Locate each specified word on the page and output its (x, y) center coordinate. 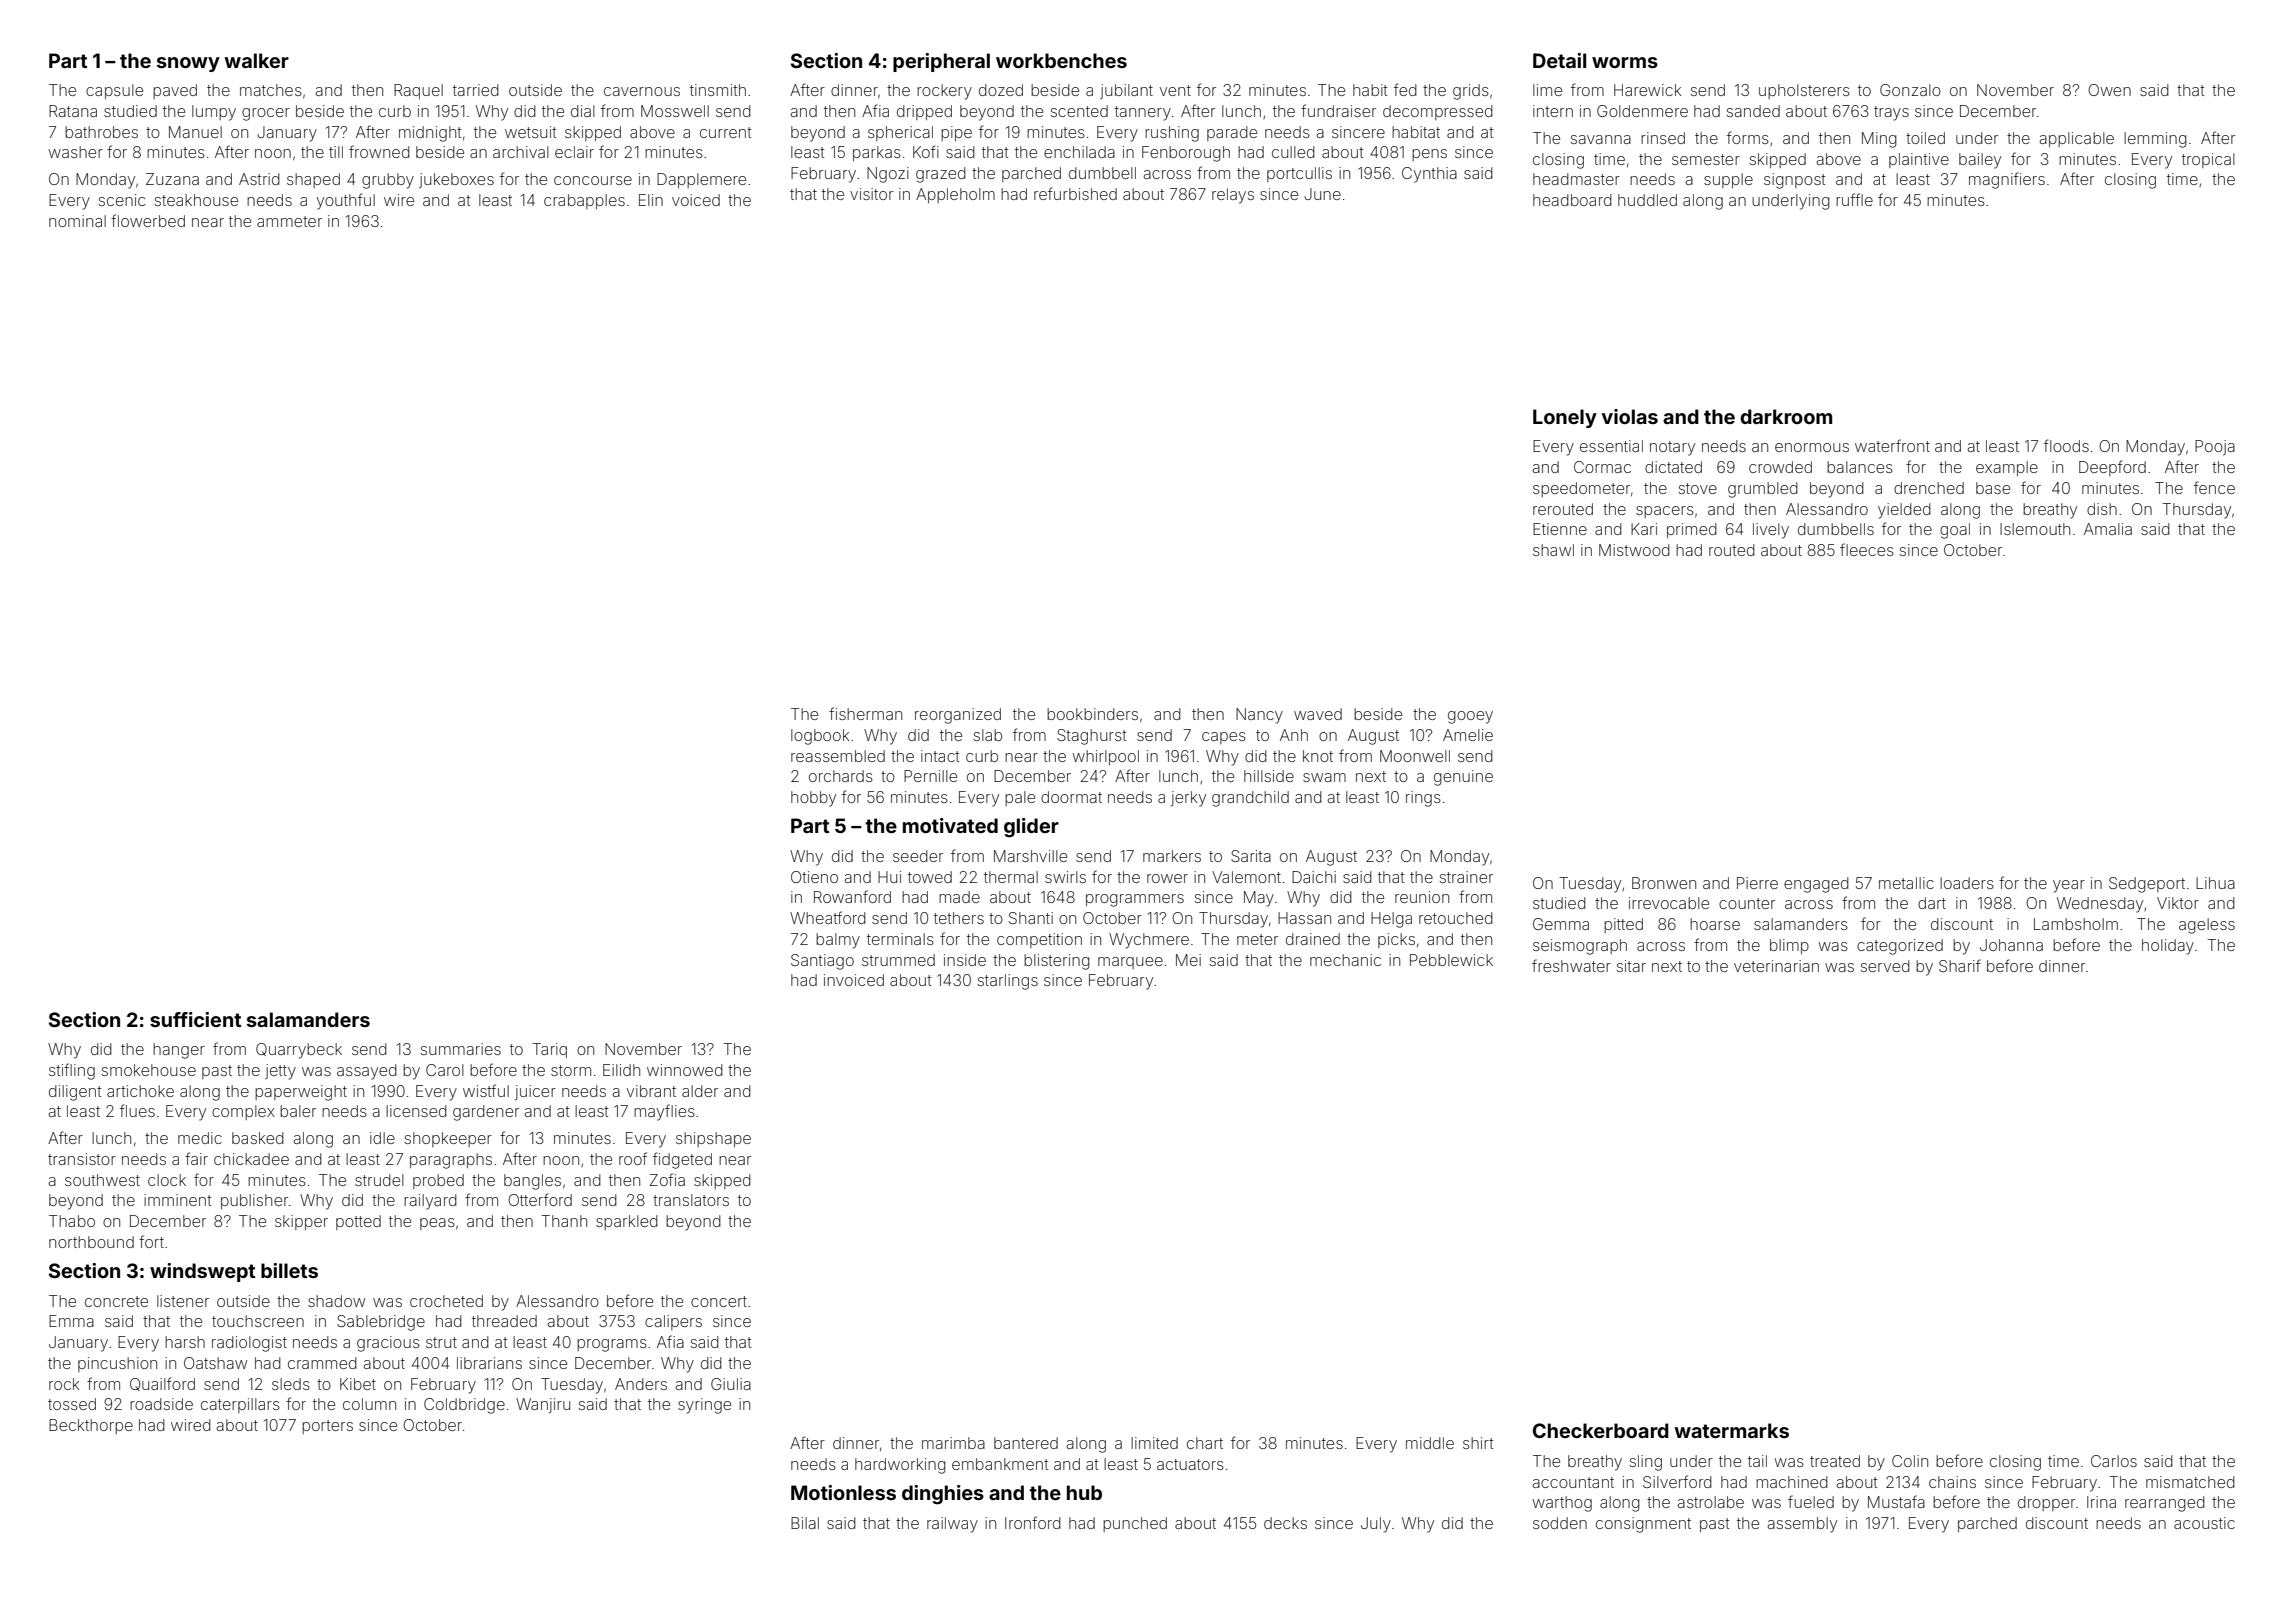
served (1885, 966)
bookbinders (1092, 714)
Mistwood (1634, 550)
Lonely (1565, 418)
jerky (1188, 799)
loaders (1967, 883)
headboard (1572, 200)
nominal (77, 221)
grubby (388, 181)
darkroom (1786, 416)
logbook (820, 737)
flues (137, 1110)
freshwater (1571, 965)
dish (2102, 509)
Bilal (805, 1523)
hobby (813, 799)
